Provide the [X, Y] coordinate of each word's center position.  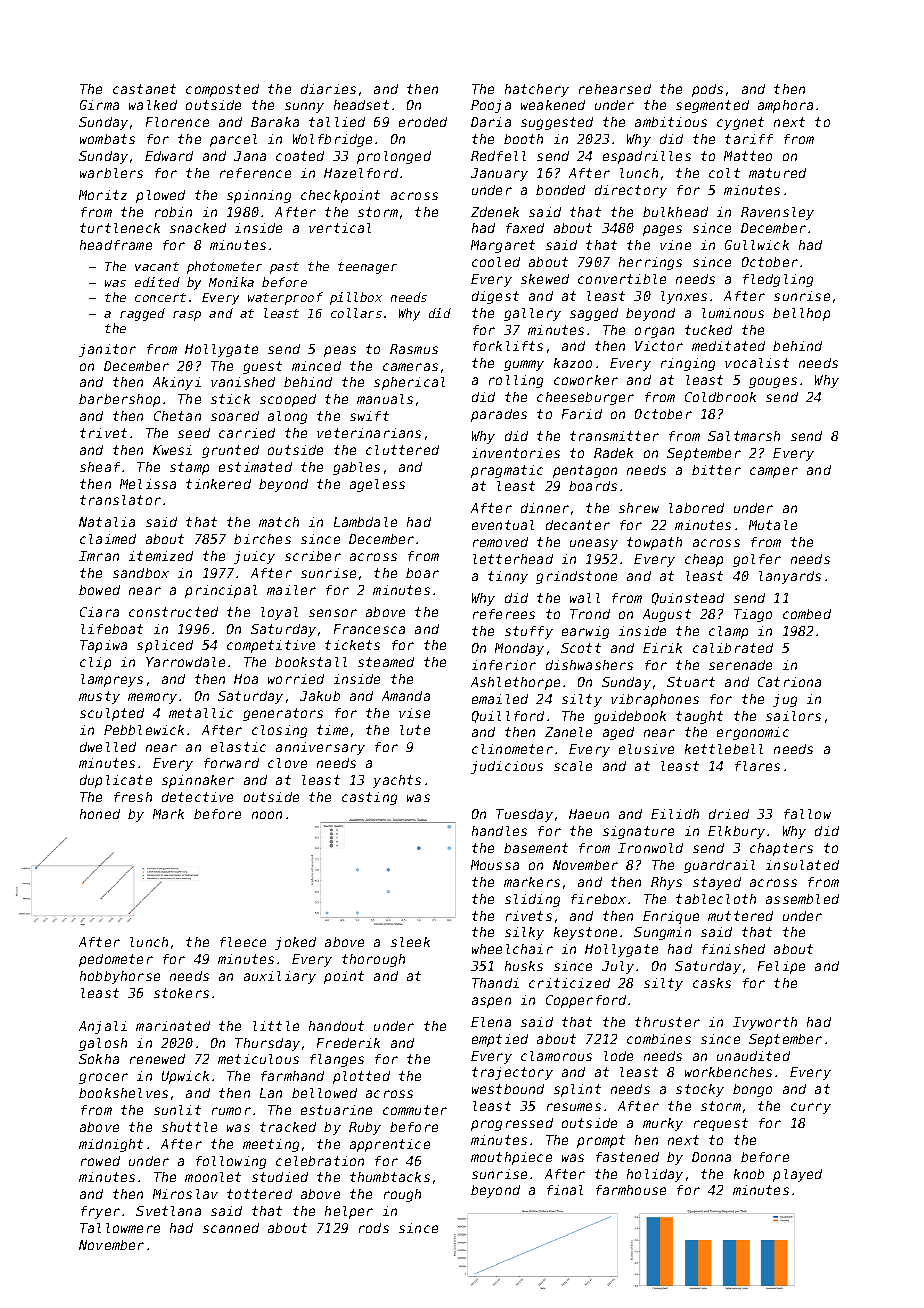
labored [696, 508]
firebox [598, 899]
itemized [161, 556]
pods [707, 90]
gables [356, 468]
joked [295, 943]
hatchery [537, 90]
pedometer [116, 960]
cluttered [402, 450]
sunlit [177, 1110]
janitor [107, 350]
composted [222, 90]
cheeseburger [585, 398]
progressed [512, 1124]
